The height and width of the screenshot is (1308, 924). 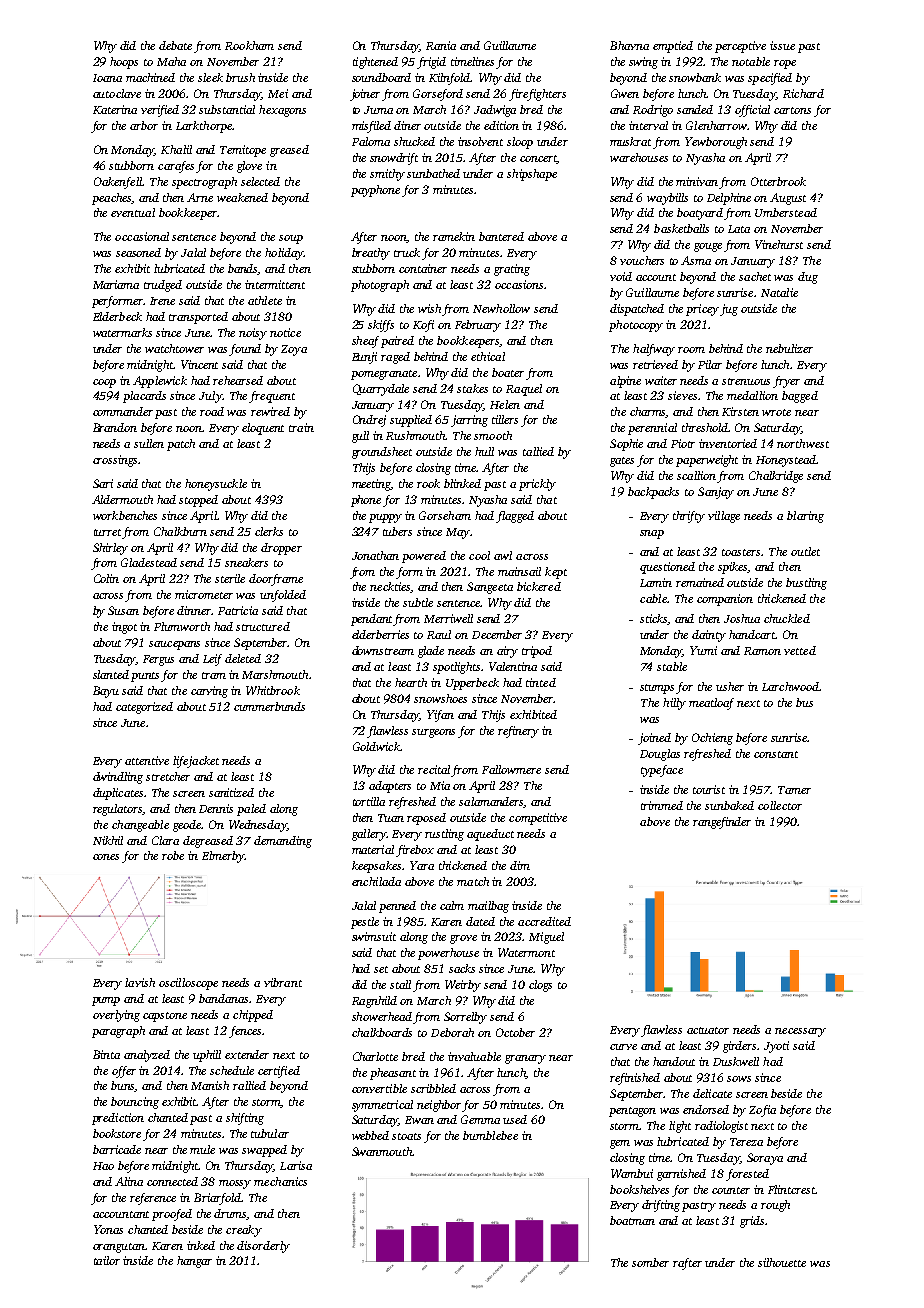 What do you see at coordinates (782, 45) in the screenshot?
I see `issue` at bounding box center [782, 45].
